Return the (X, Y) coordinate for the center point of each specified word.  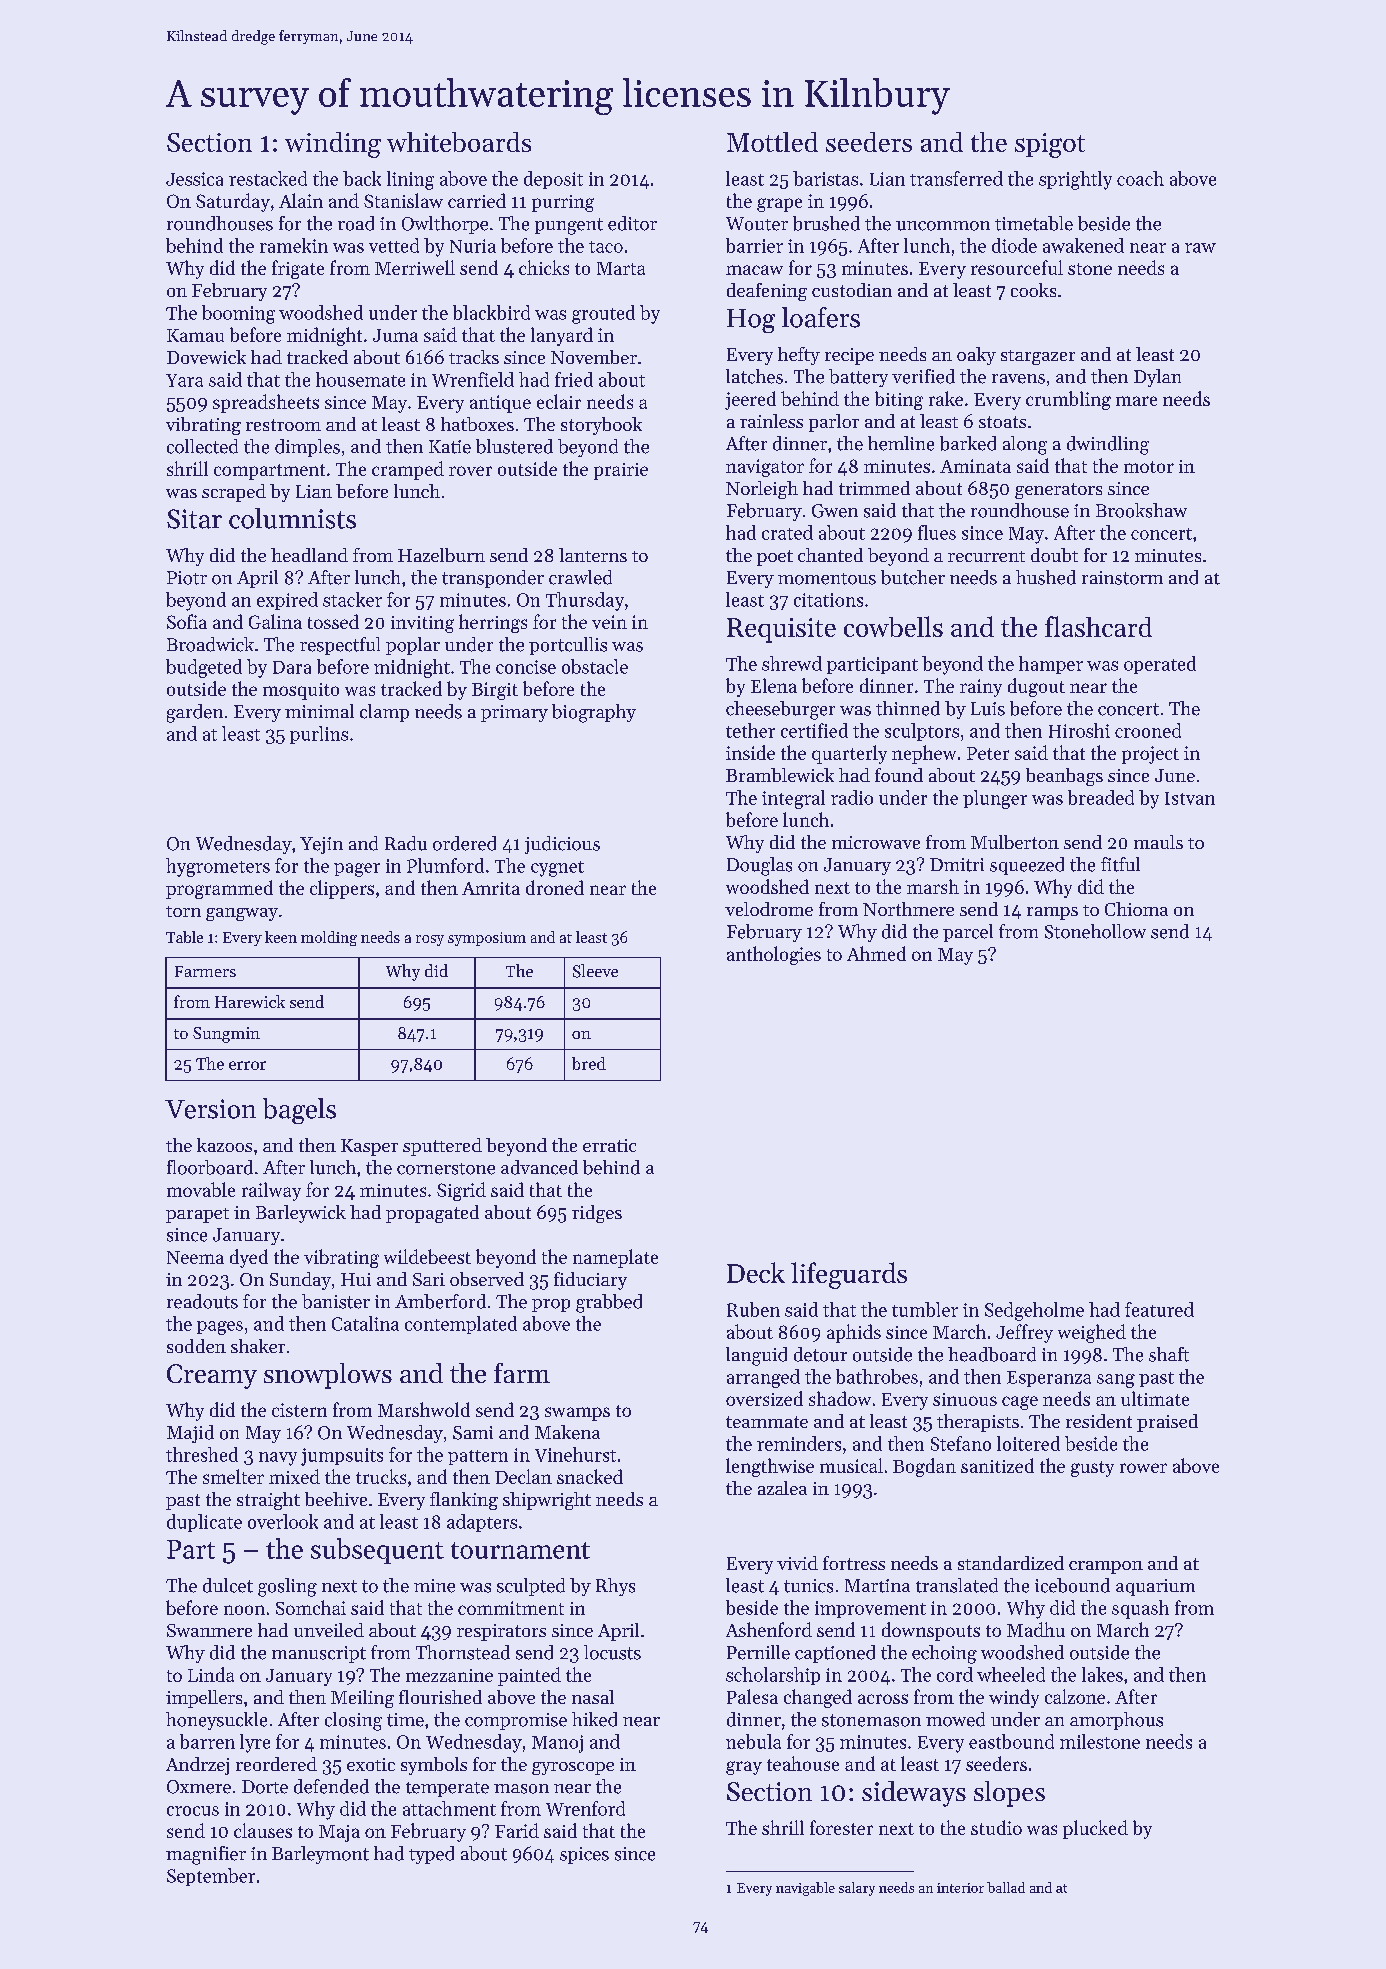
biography (594, 713)
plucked (1095, 1829)
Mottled (772, 142)
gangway (242, 914)
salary (857, 1889)
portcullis (568, 646)
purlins (319, 735)
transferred (956, 178)
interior (960, 1888)
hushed (1046, 577)
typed (431, 1855)
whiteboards (459, 142)
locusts (612, 1652)
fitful (1120, 864)
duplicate (204, 1523)
